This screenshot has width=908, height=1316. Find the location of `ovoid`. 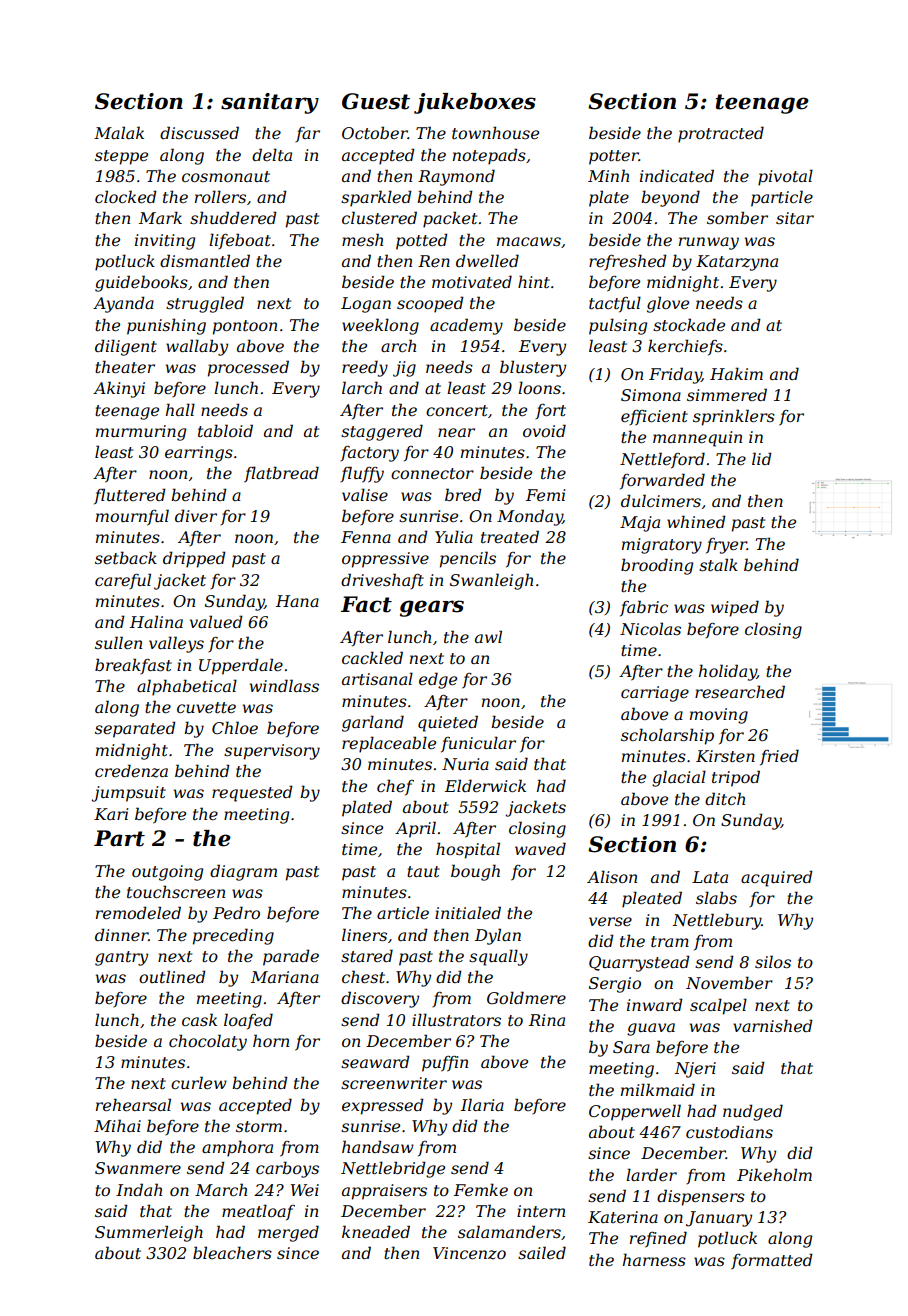

ovoid is located at coordinates (544, 430).
